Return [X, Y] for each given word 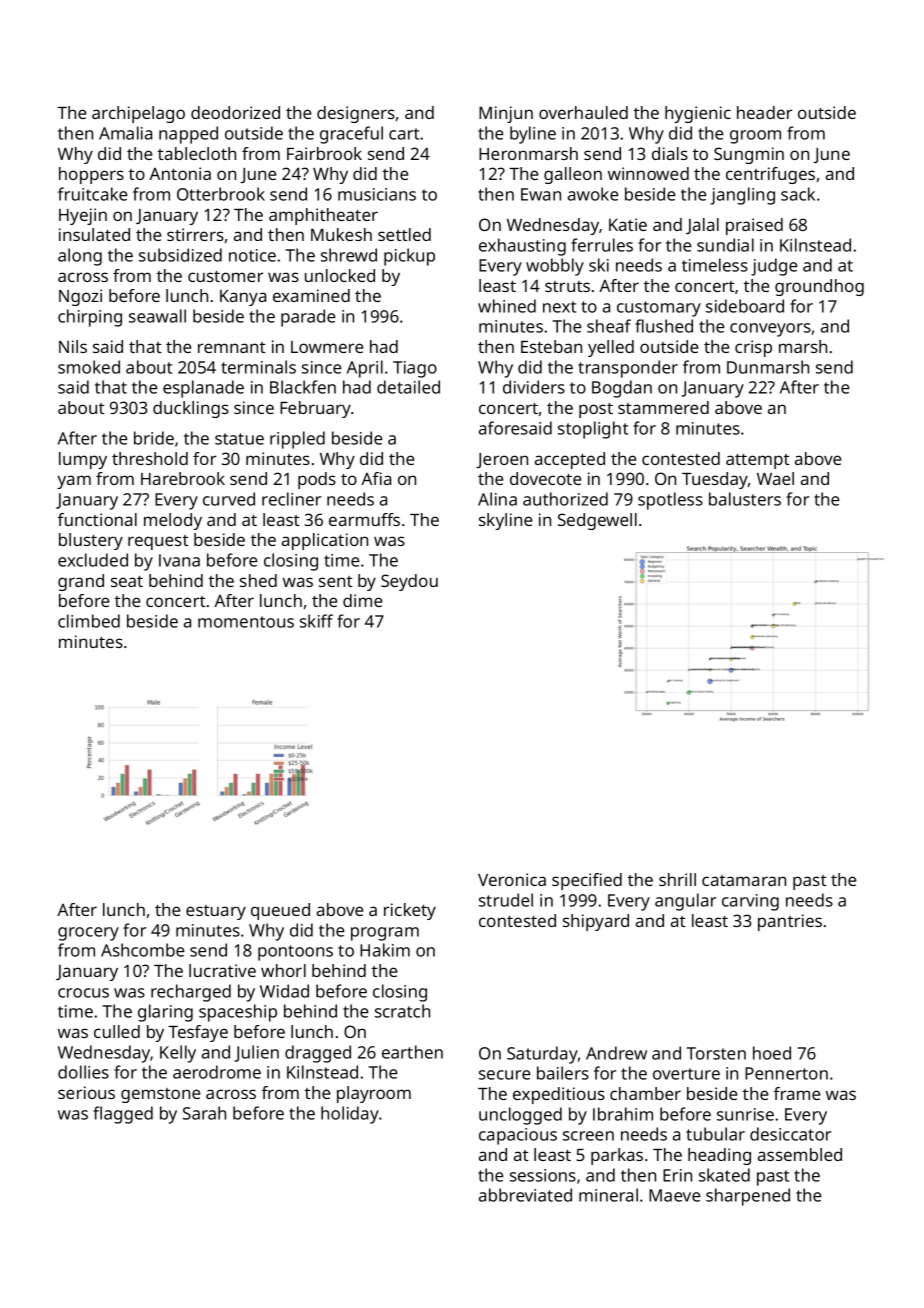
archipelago [138, 114]
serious [86, 1092]
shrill [677, 879]
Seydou [409, 582]
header [764, 112]
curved [229, 499]
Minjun [506, 114]
